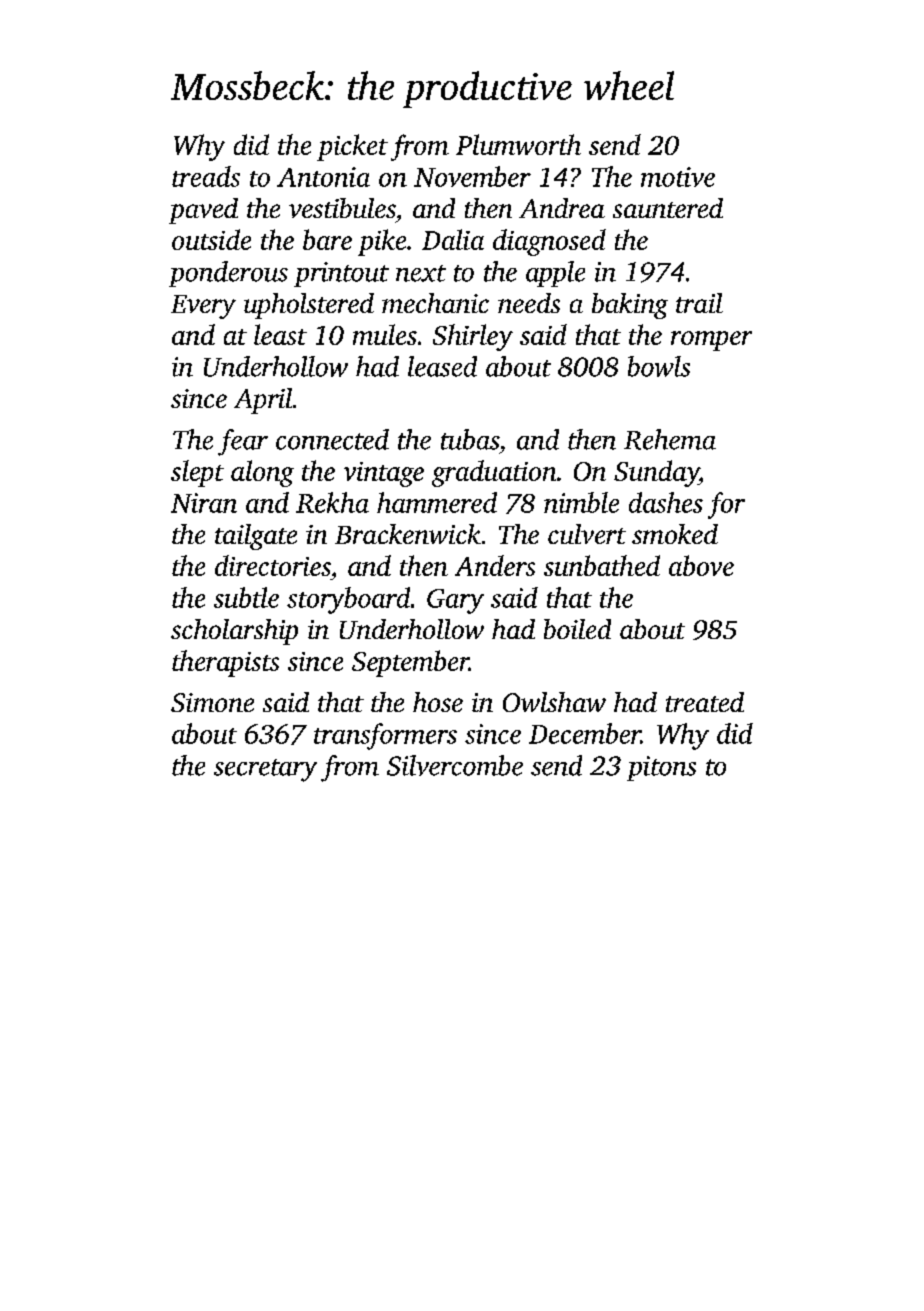 Image resolution: width=924 pixels, height=1311 pixels. I want to click on Sunday, so click(656, 473).
